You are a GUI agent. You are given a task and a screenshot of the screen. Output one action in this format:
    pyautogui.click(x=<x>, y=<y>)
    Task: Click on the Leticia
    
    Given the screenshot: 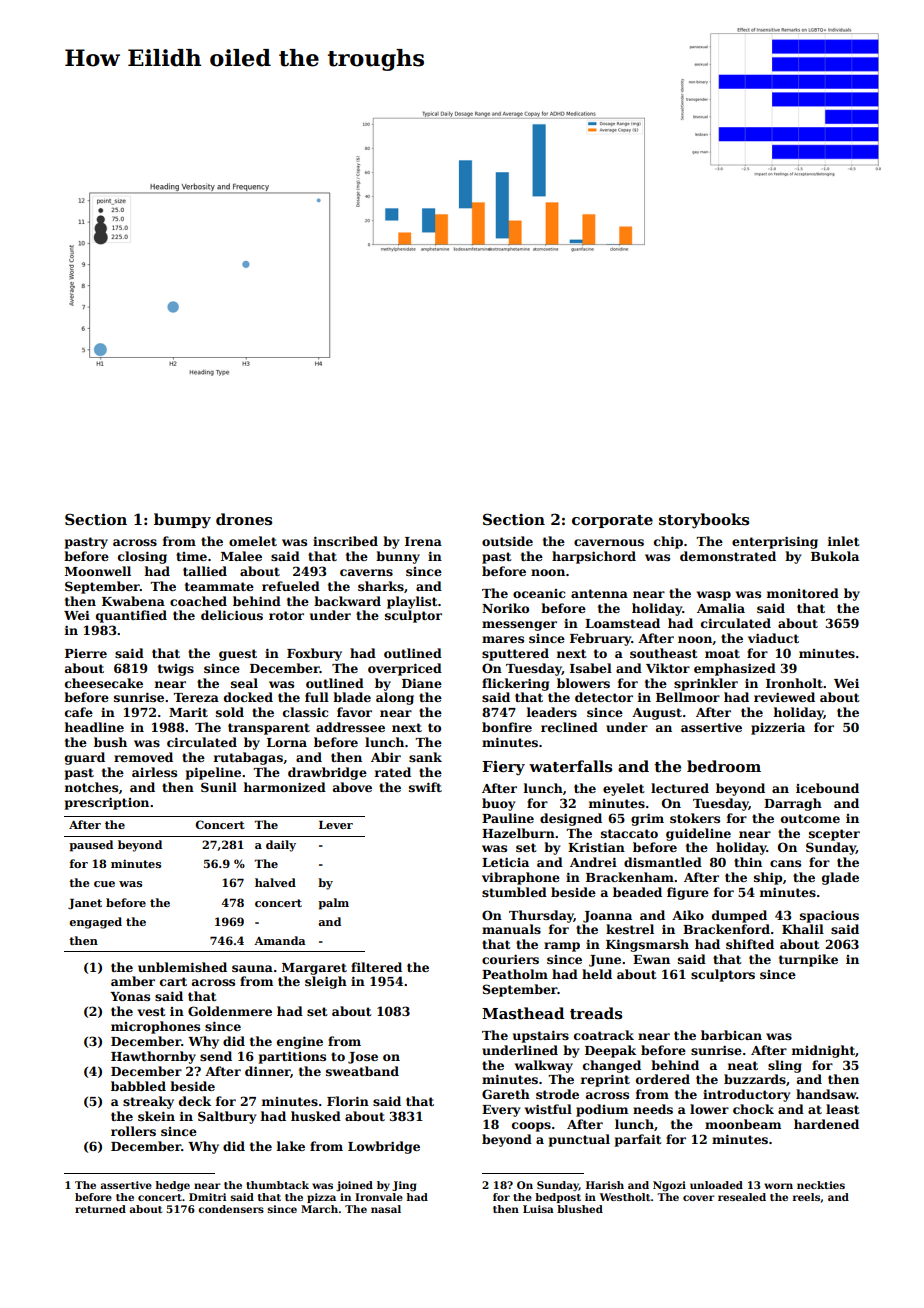 What is the action you would take?
    pyautogui.click(x=505, y=862)
